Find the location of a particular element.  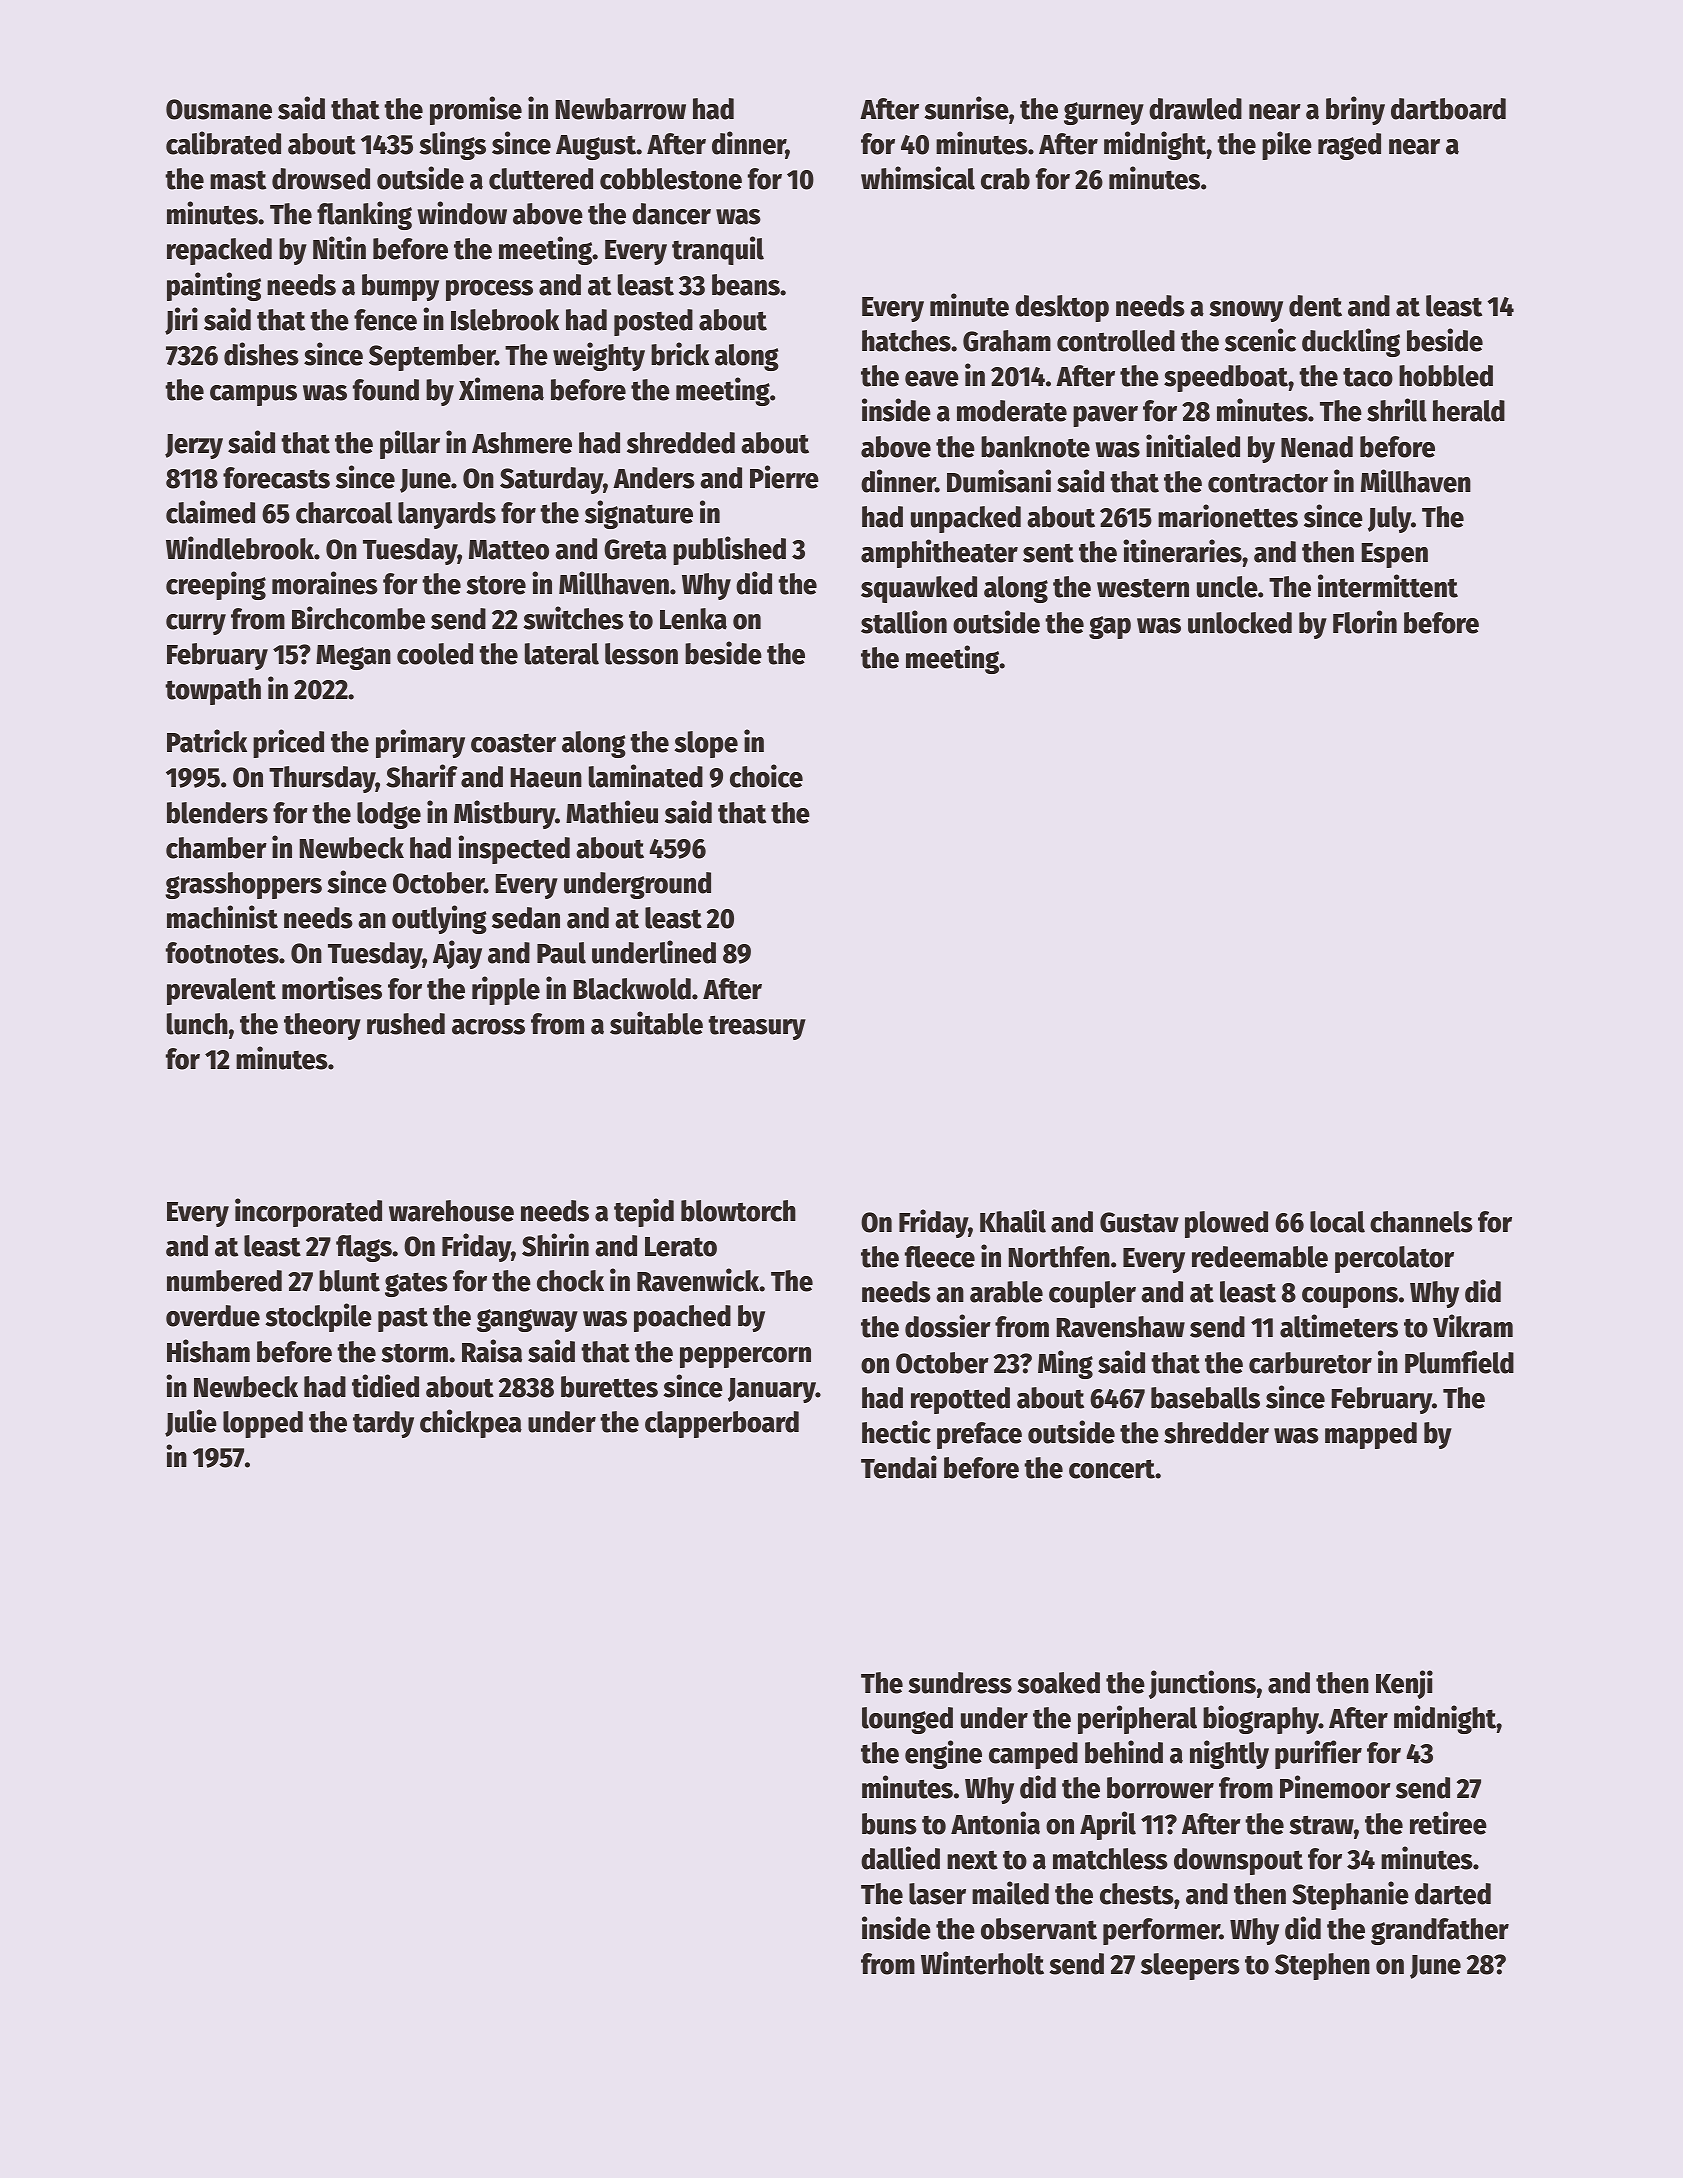

process is located at coordinates (489, 290).
